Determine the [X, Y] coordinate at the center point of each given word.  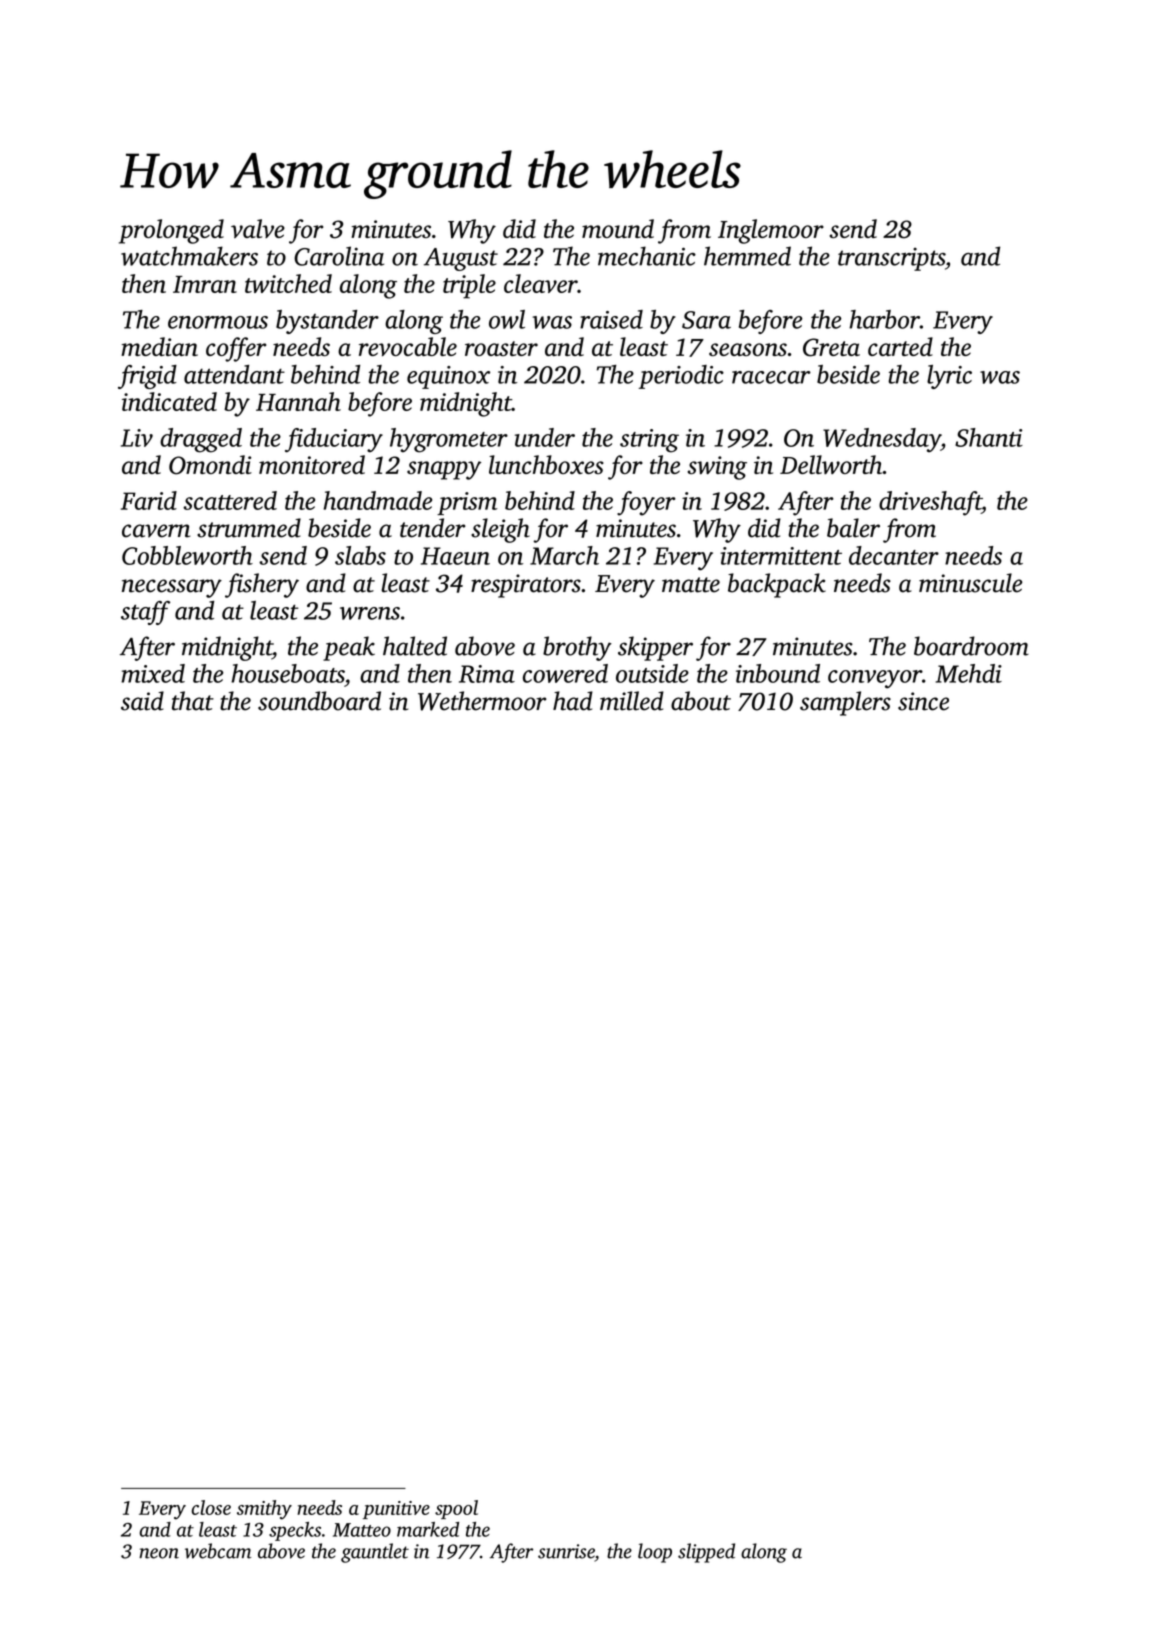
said [142, 701]
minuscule [970, 583]
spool [456, 1509]
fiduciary [334, 440]
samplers [845, 703]
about [701, 701]
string [649, 441]
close [211, 1507]
